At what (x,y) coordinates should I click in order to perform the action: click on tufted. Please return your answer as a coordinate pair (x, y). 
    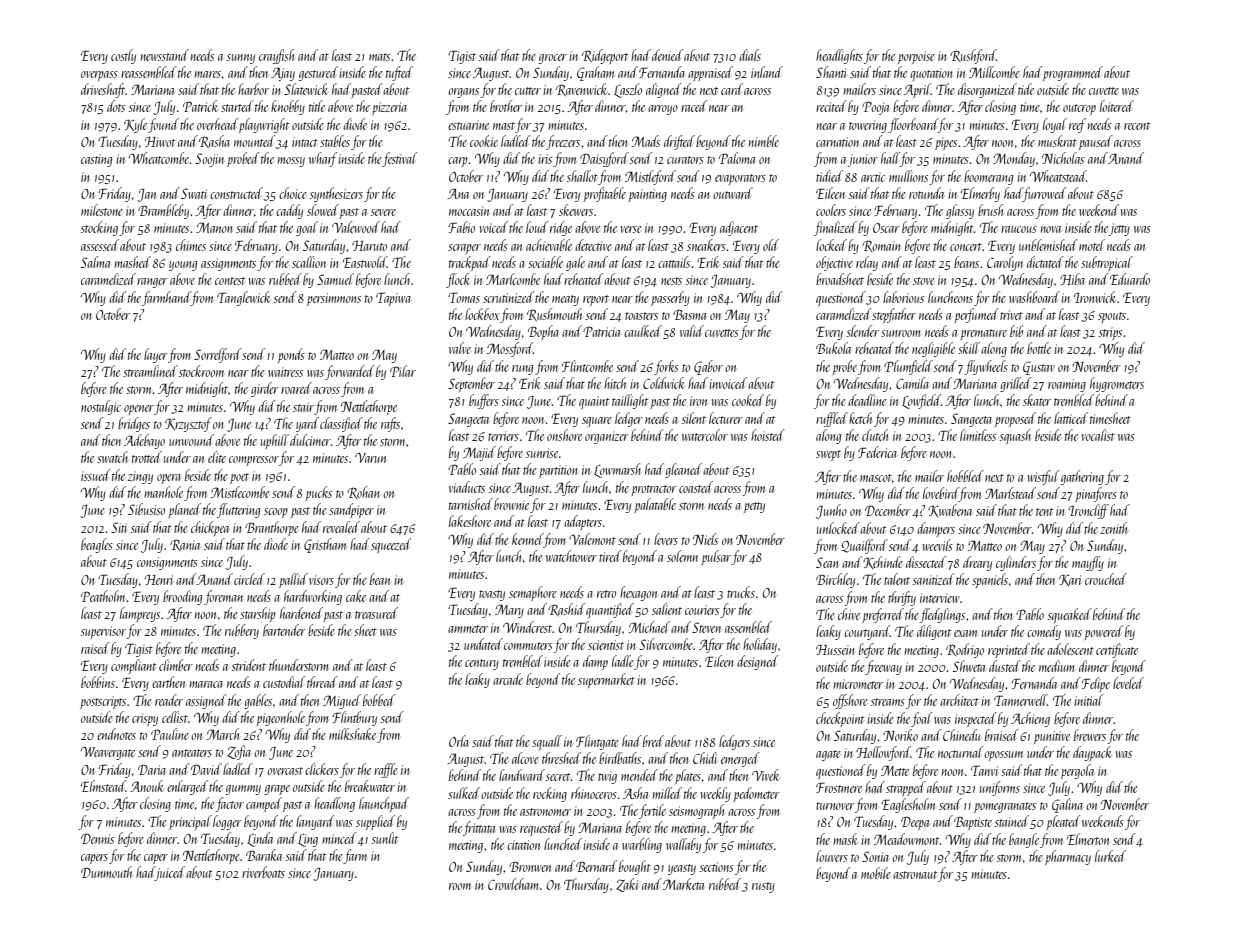
    Looking at the image, I should click on (399, 73).
